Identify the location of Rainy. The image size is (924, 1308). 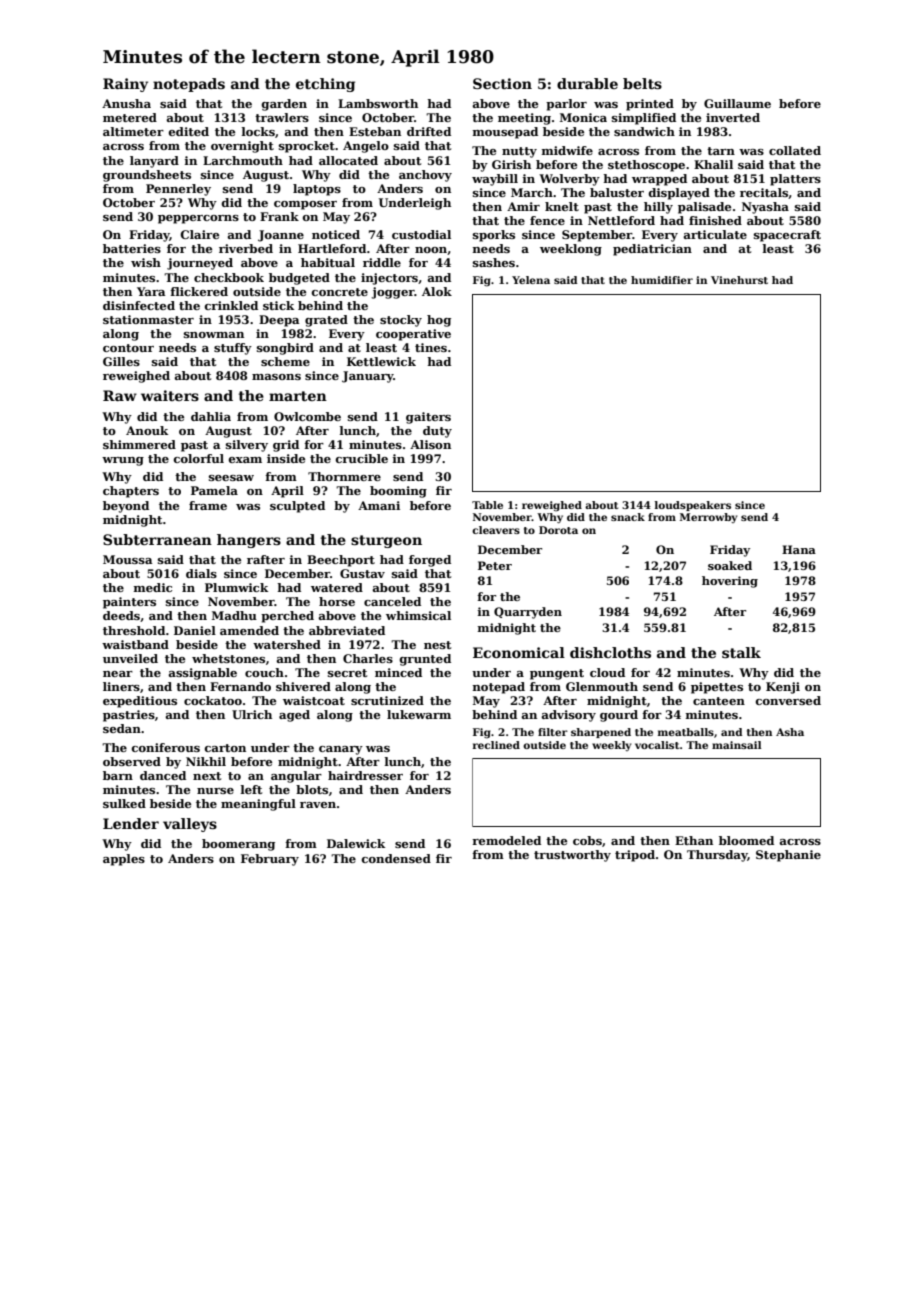
(125, 85).
